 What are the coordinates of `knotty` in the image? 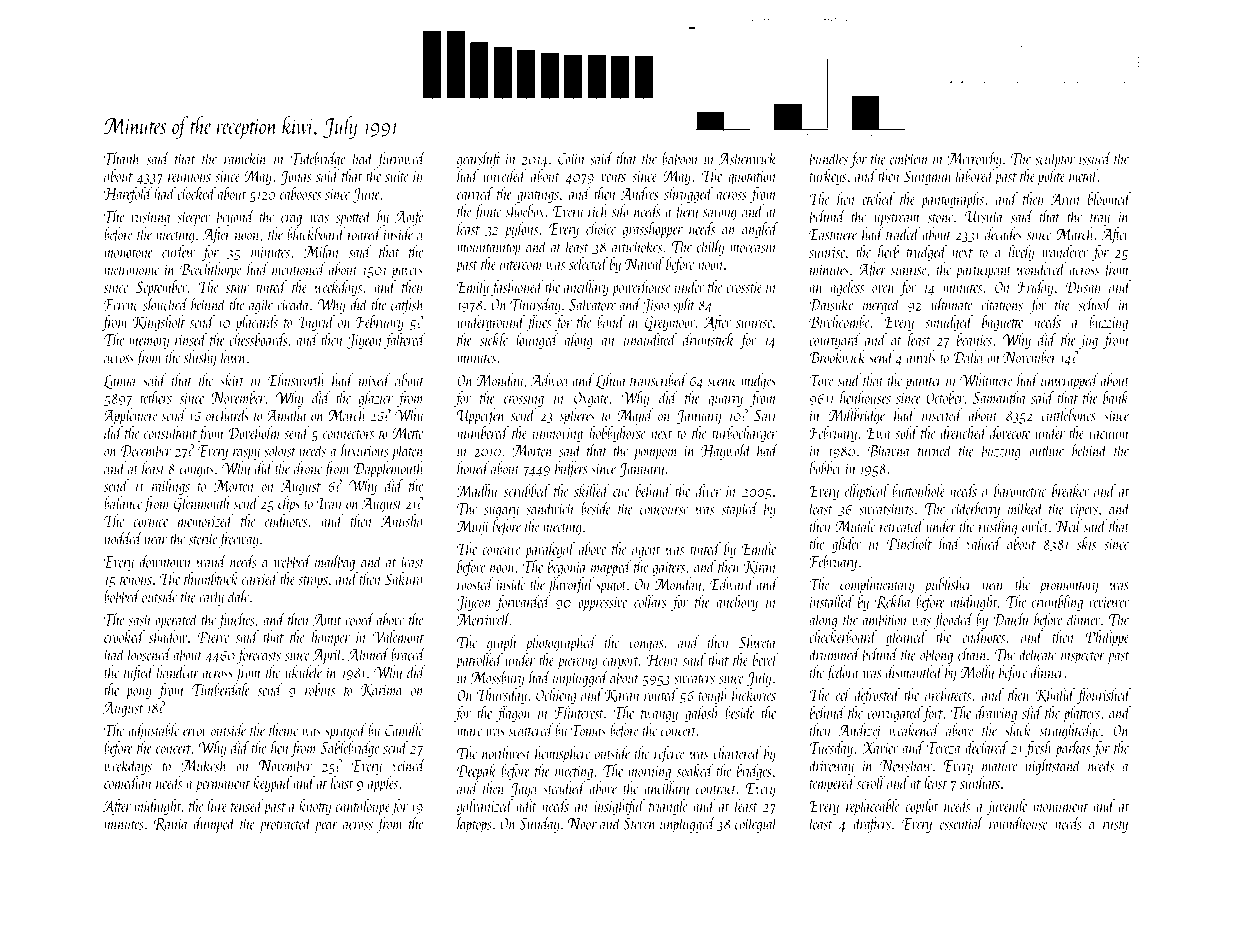 It's located at (315, 807).
